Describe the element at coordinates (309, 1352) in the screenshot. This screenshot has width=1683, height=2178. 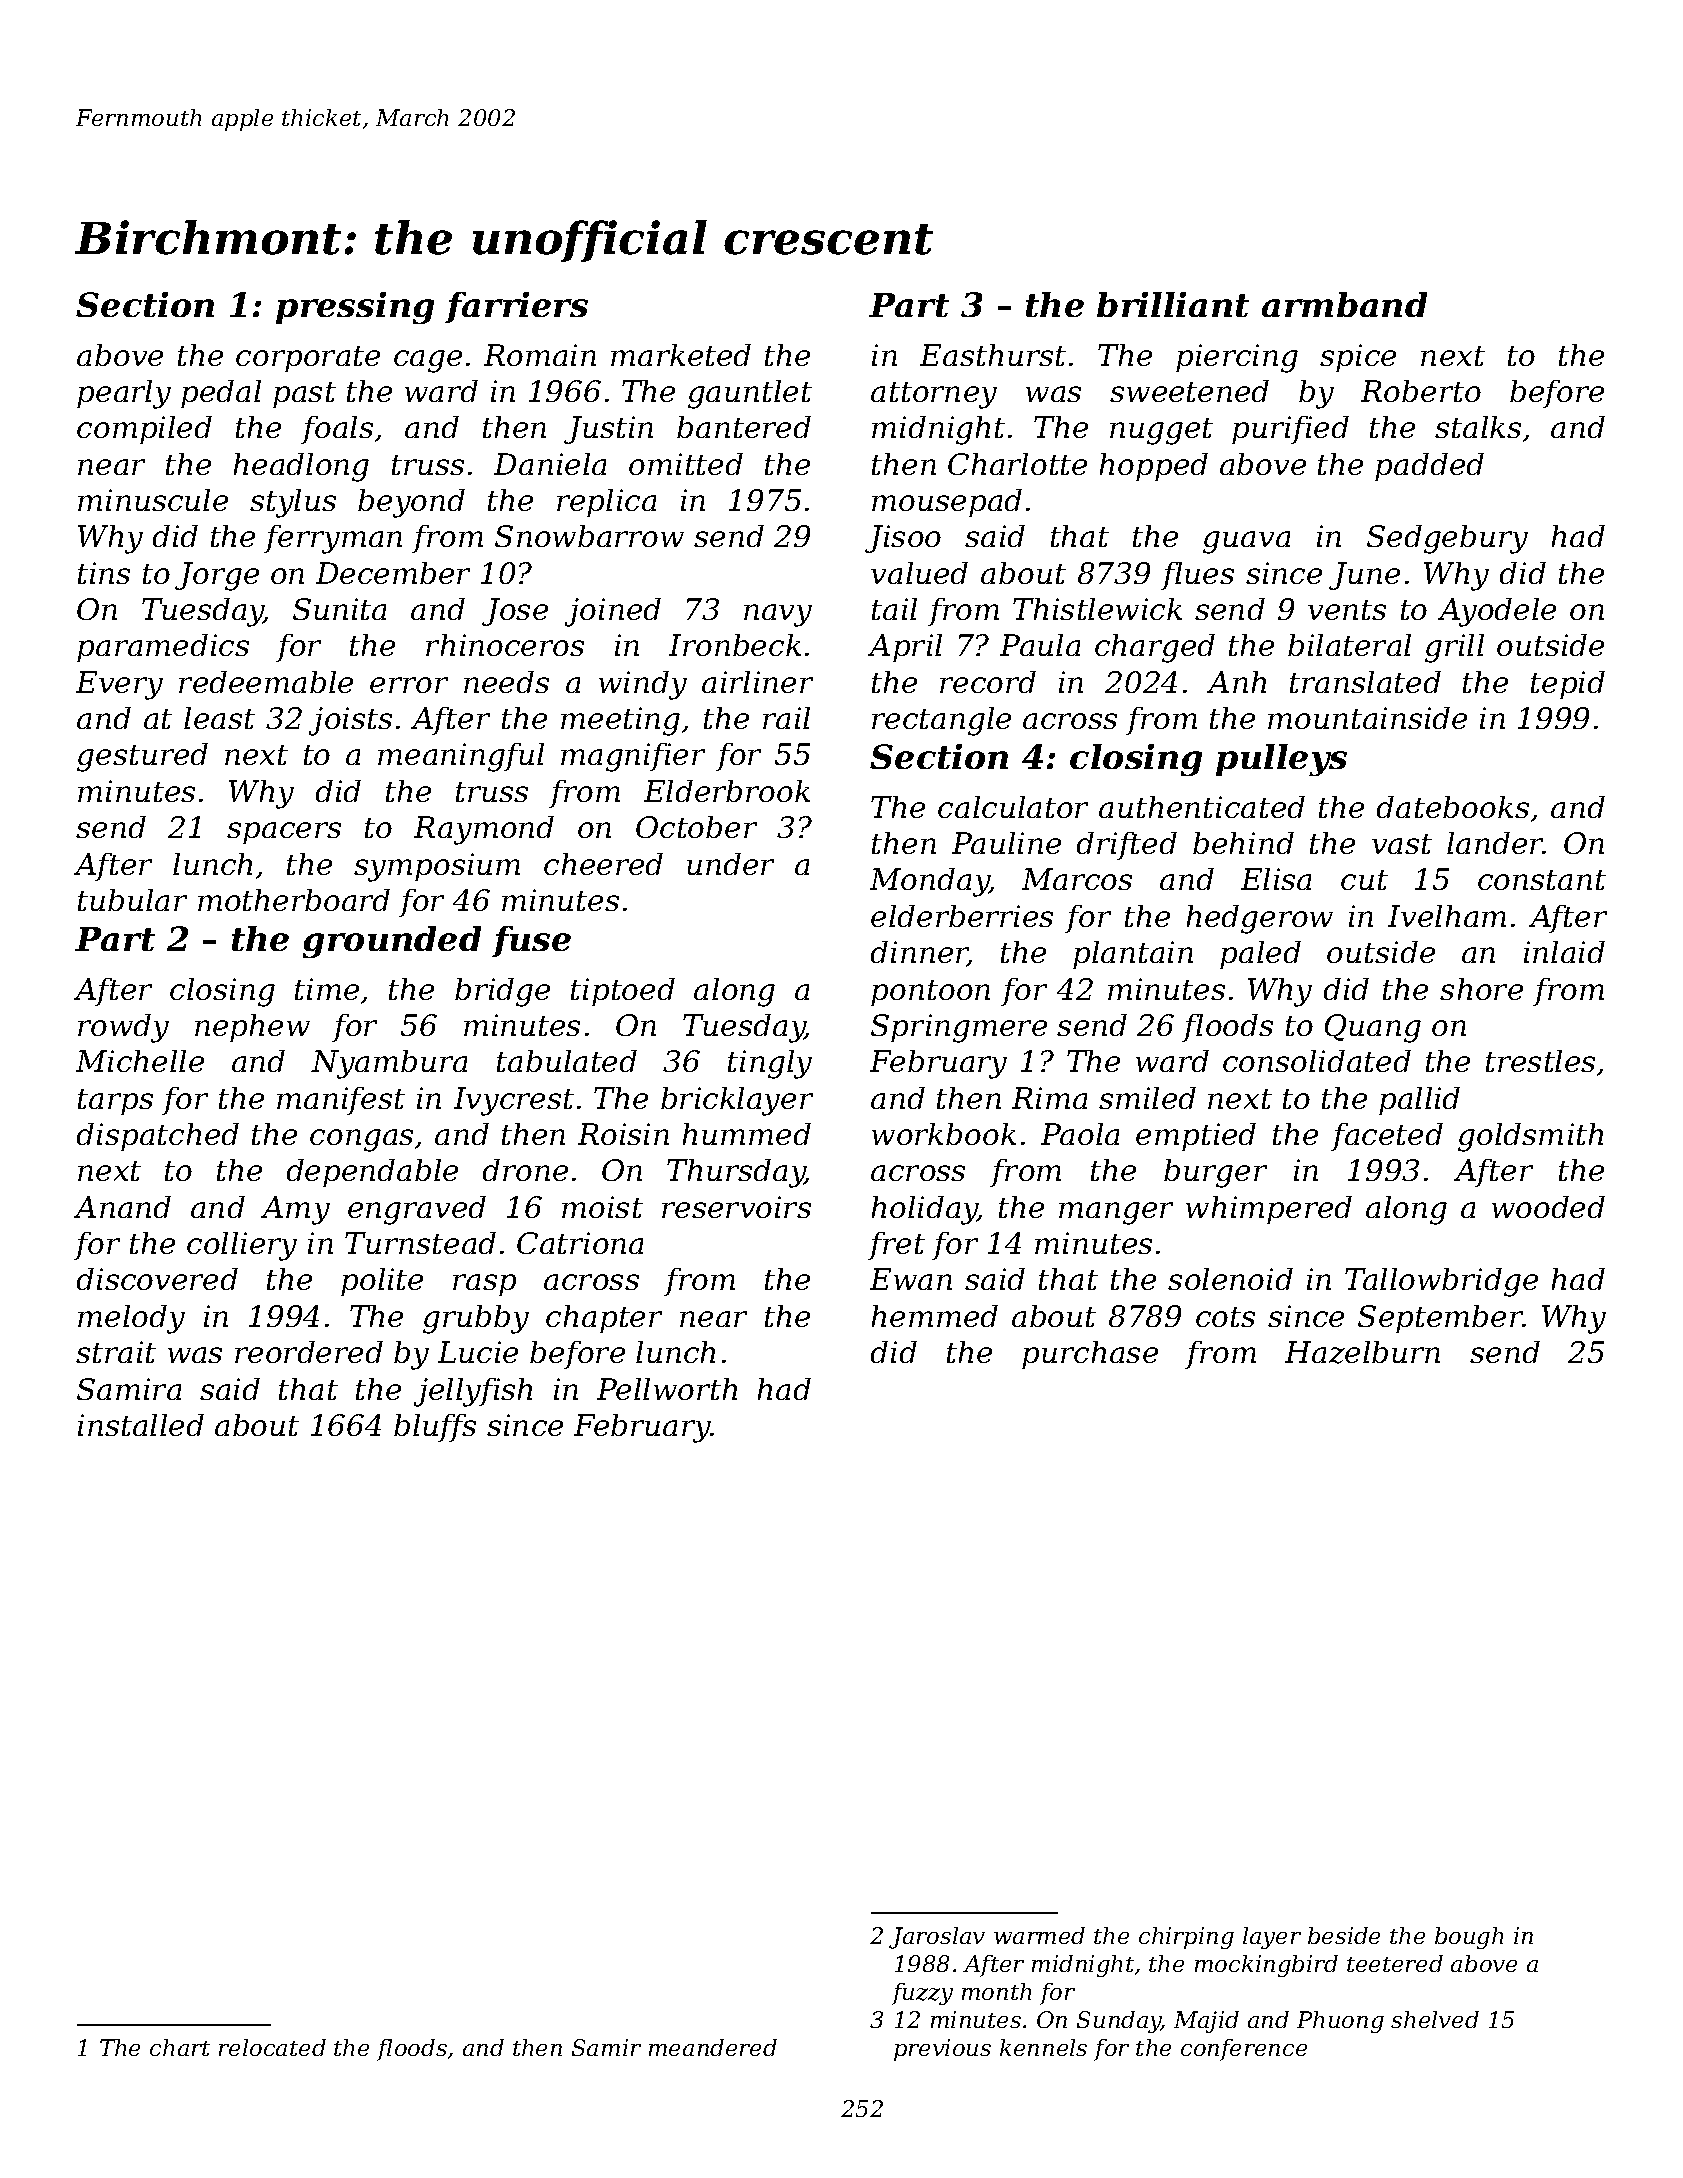
I see `reordered` at that location.
